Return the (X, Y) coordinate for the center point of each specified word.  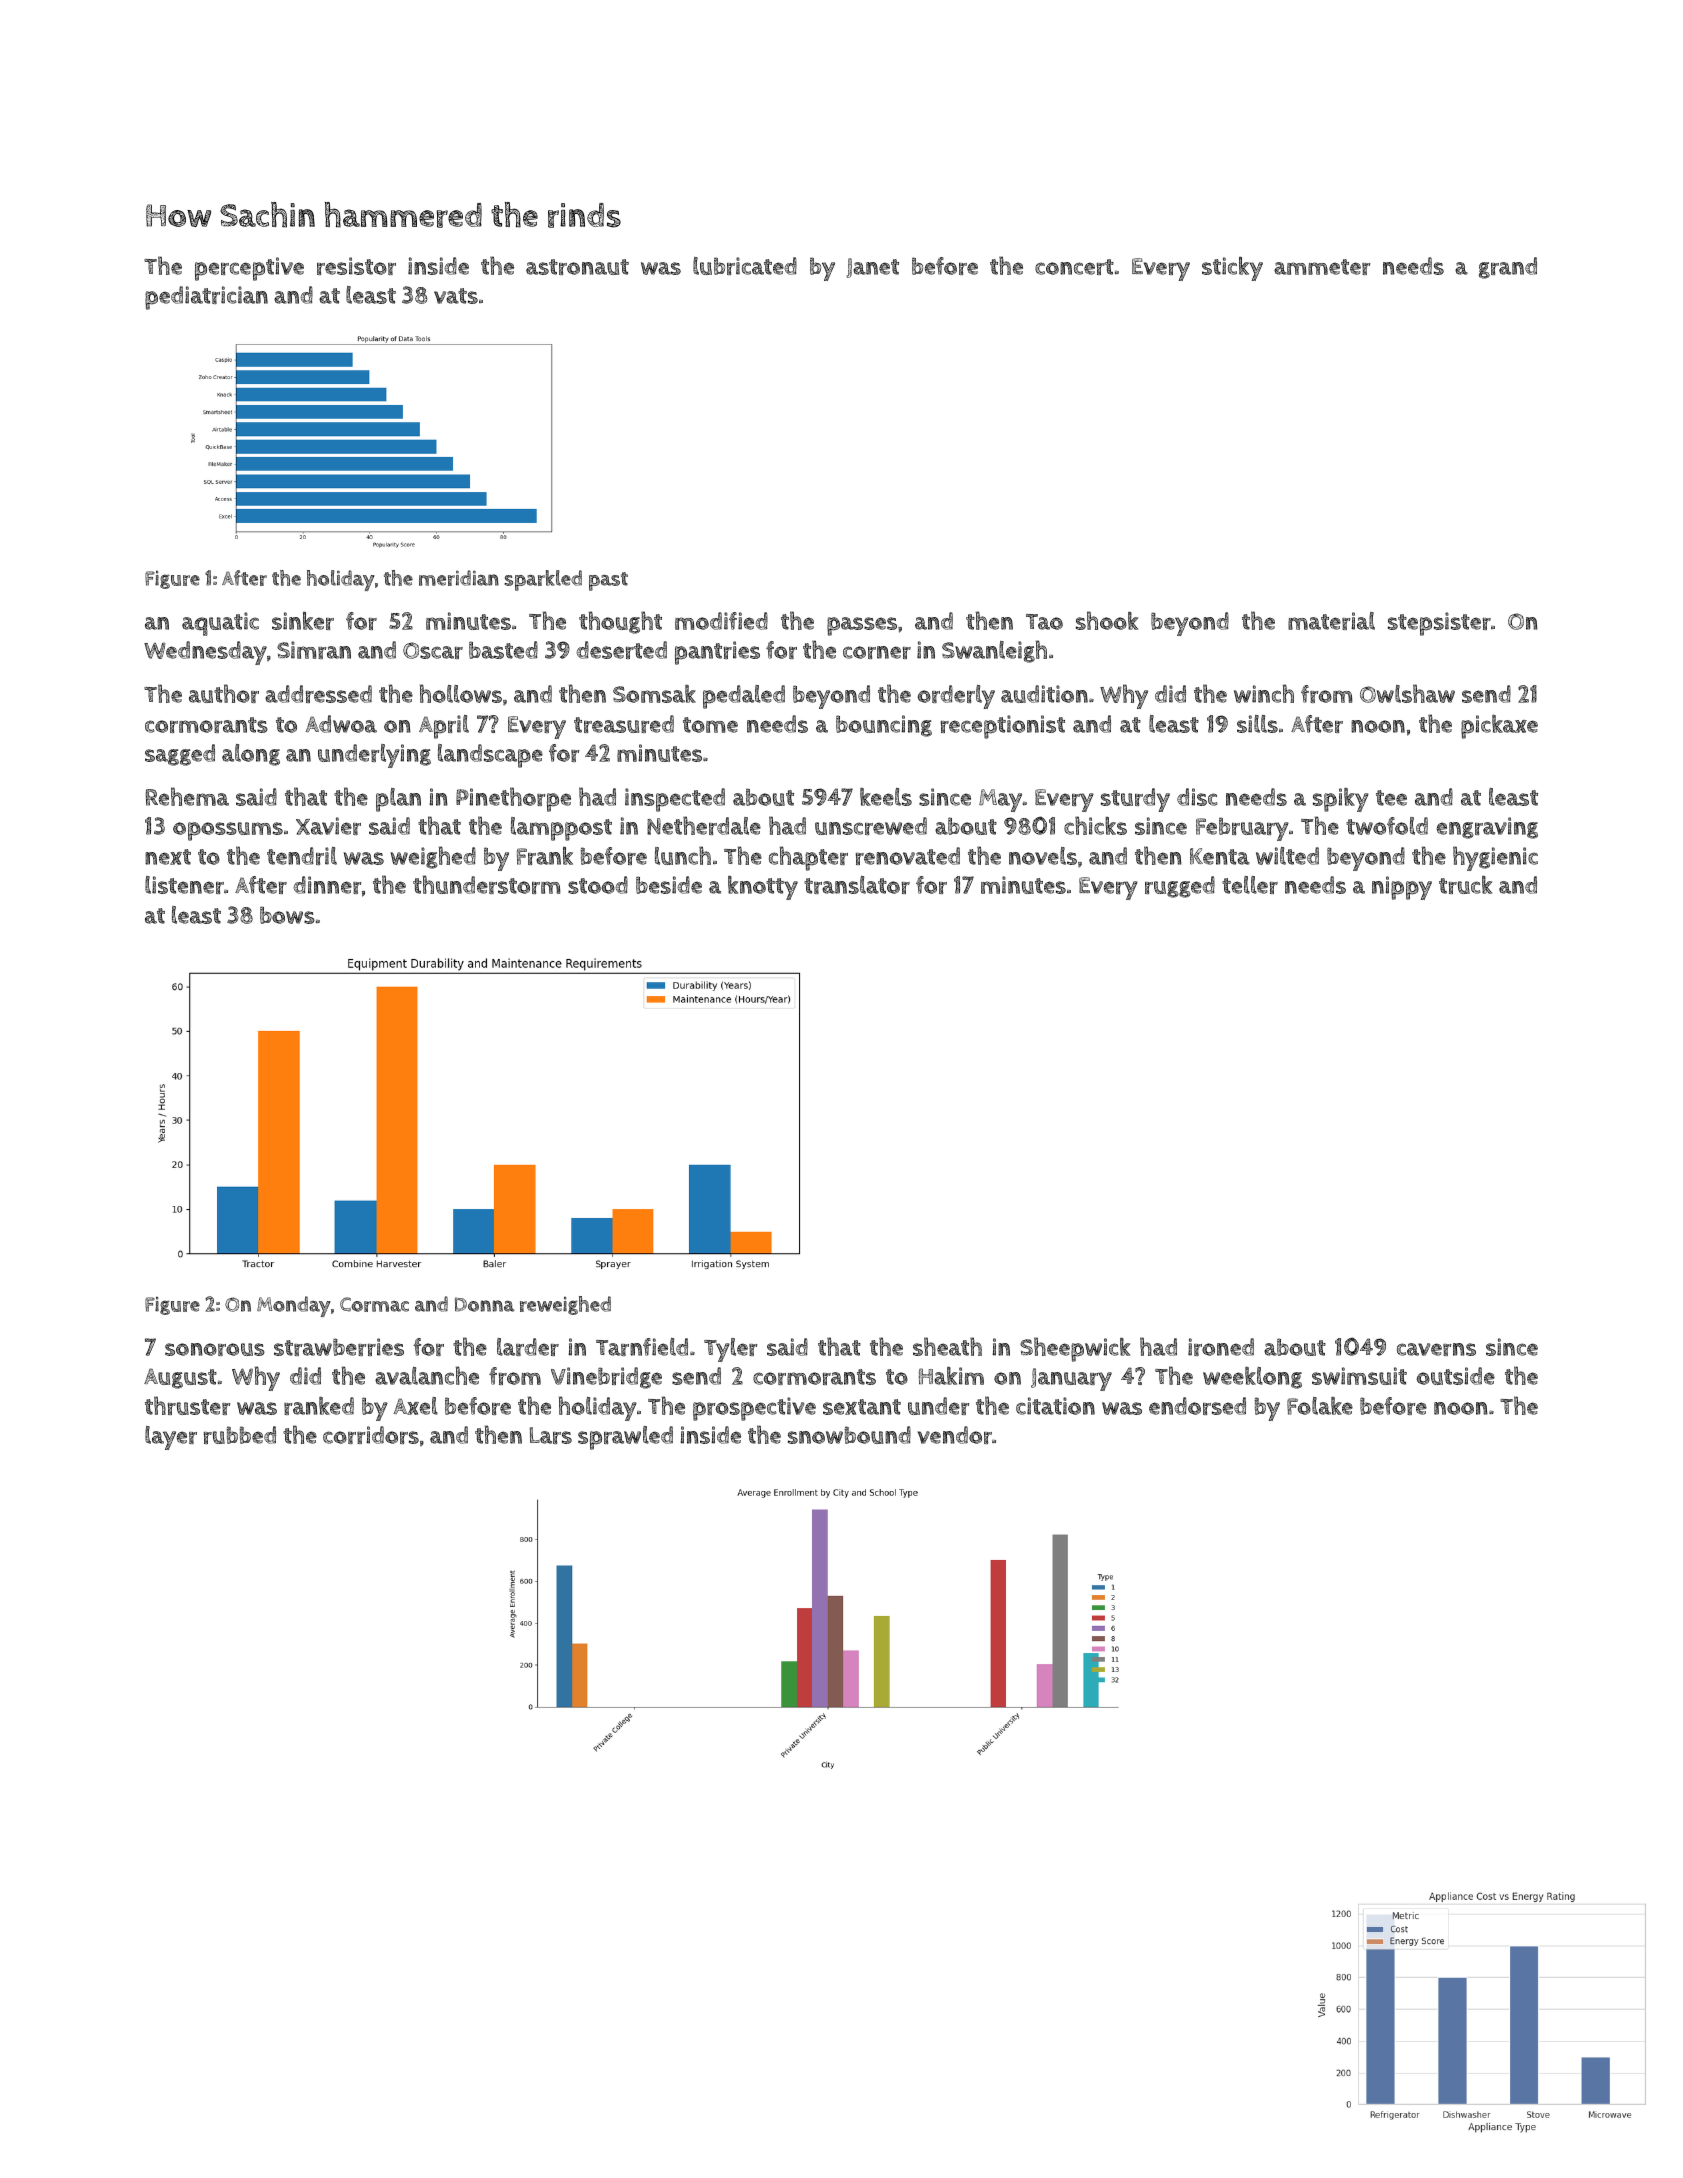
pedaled (744, 697)
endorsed (1197, 1406)
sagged (180, 755)
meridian (459, 578)
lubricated (745, 266)
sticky (1232, 269)
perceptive (249, 269)
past (608, 581)
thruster (188, 1405)
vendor (955, 1435)
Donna (485, 1304)
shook (1107, 620)
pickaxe (1499, 727)
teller (1250, 885)
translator (857, 885)
